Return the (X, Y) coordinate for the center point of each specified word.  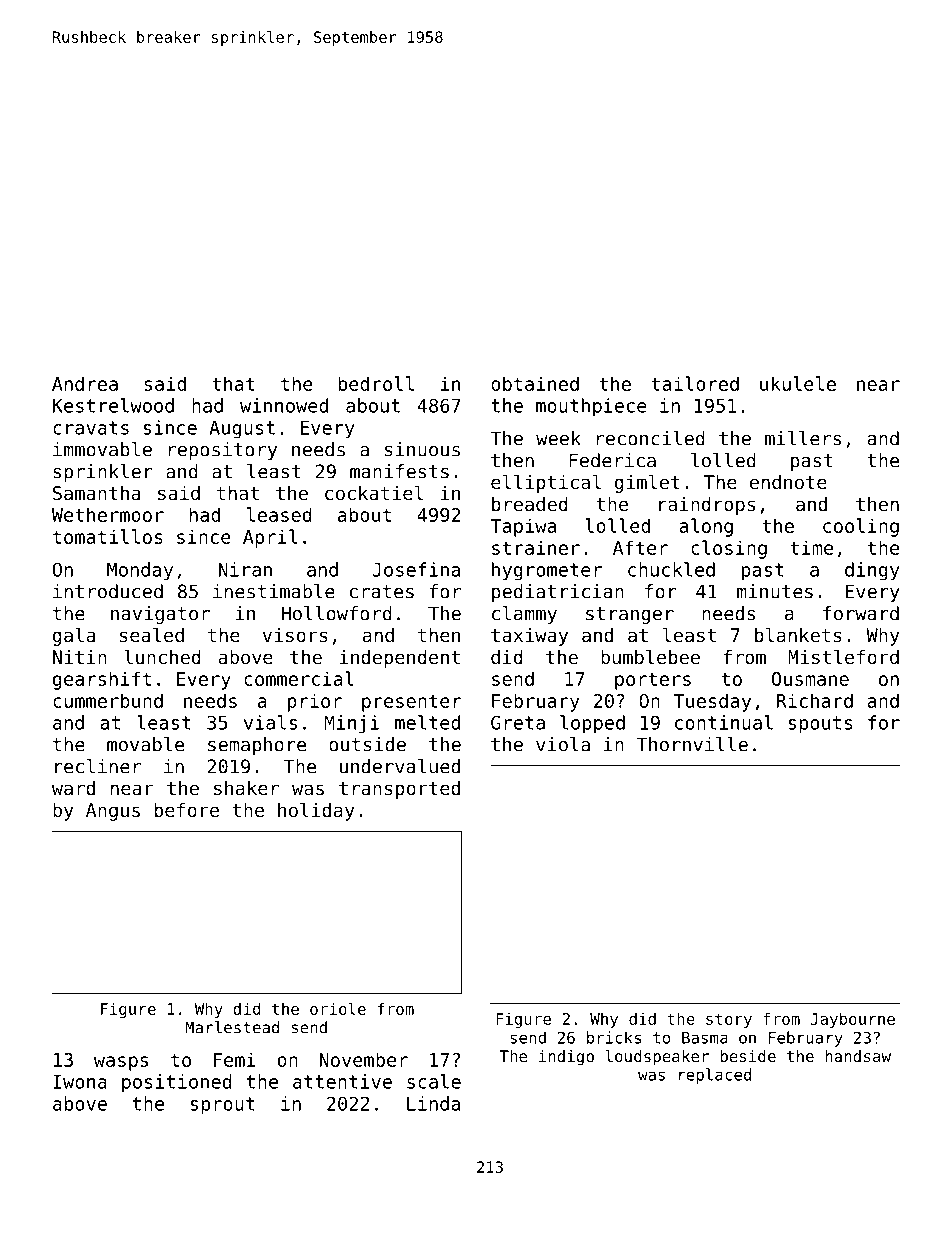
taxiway (529, 637)
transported (399, 790)
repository (223, 451)
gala (74, 636)
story (729, 1020)
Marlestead (232, 1027)
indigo (566, 1058)
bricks (614, 1037)
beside (748, 1056)
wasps (121, 1063)
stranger (630, 615)
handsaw (858, 1056)
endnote (788, 482)
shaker (246, 788)
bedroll (376, 383)
